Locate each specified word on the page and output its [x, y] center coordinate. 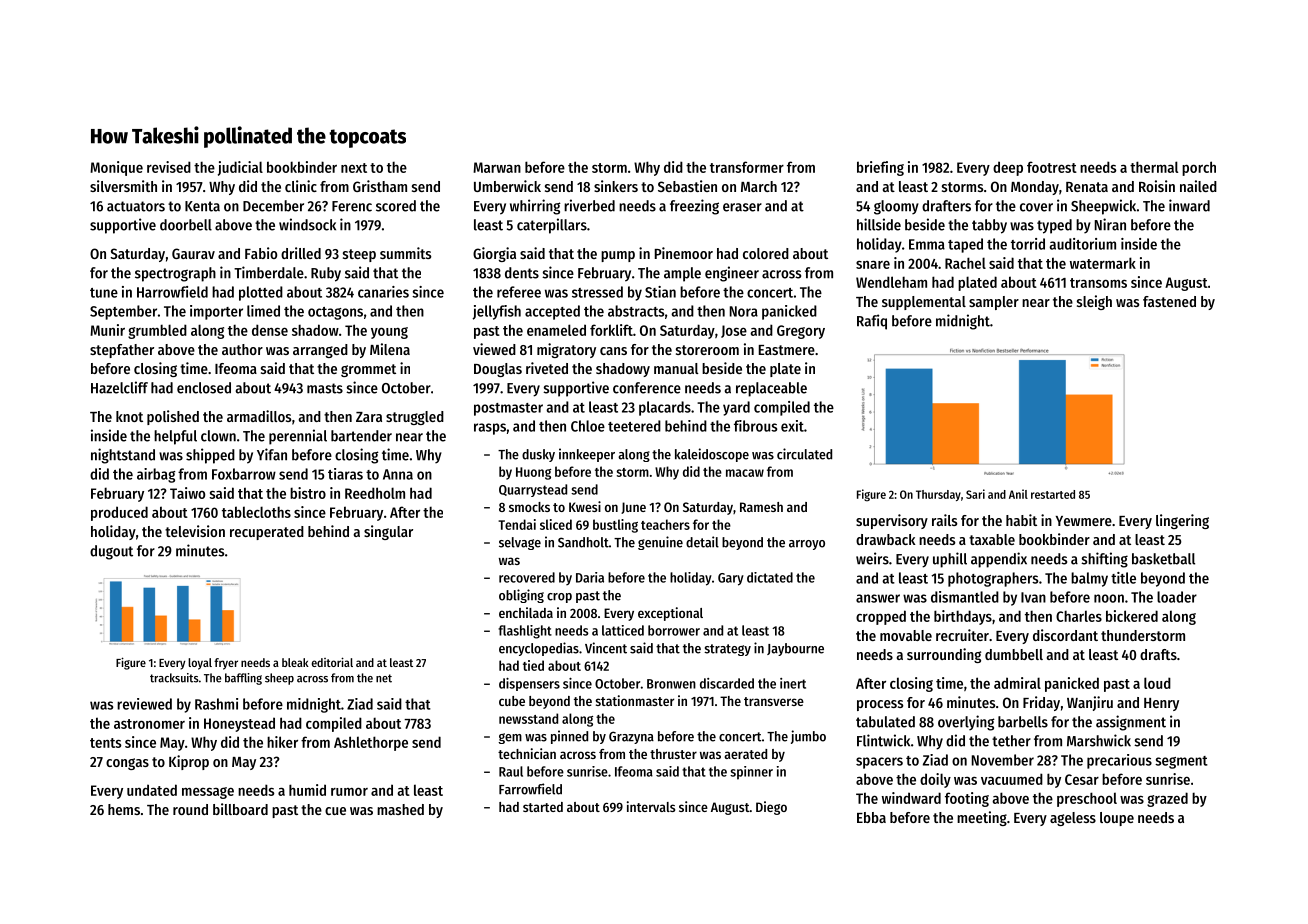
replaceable [771, 389]
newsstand [528, 718]
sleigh [1094, 302]
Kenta [202, 206]
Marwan [497, 167]
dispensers [529, 684]
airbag [156, 475]
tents [106, 743]
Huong [533, 473]
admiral [1017, 683]
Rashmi [216, 704]
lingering [1182, 521]
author [242, 349]
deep [1008, 168]
